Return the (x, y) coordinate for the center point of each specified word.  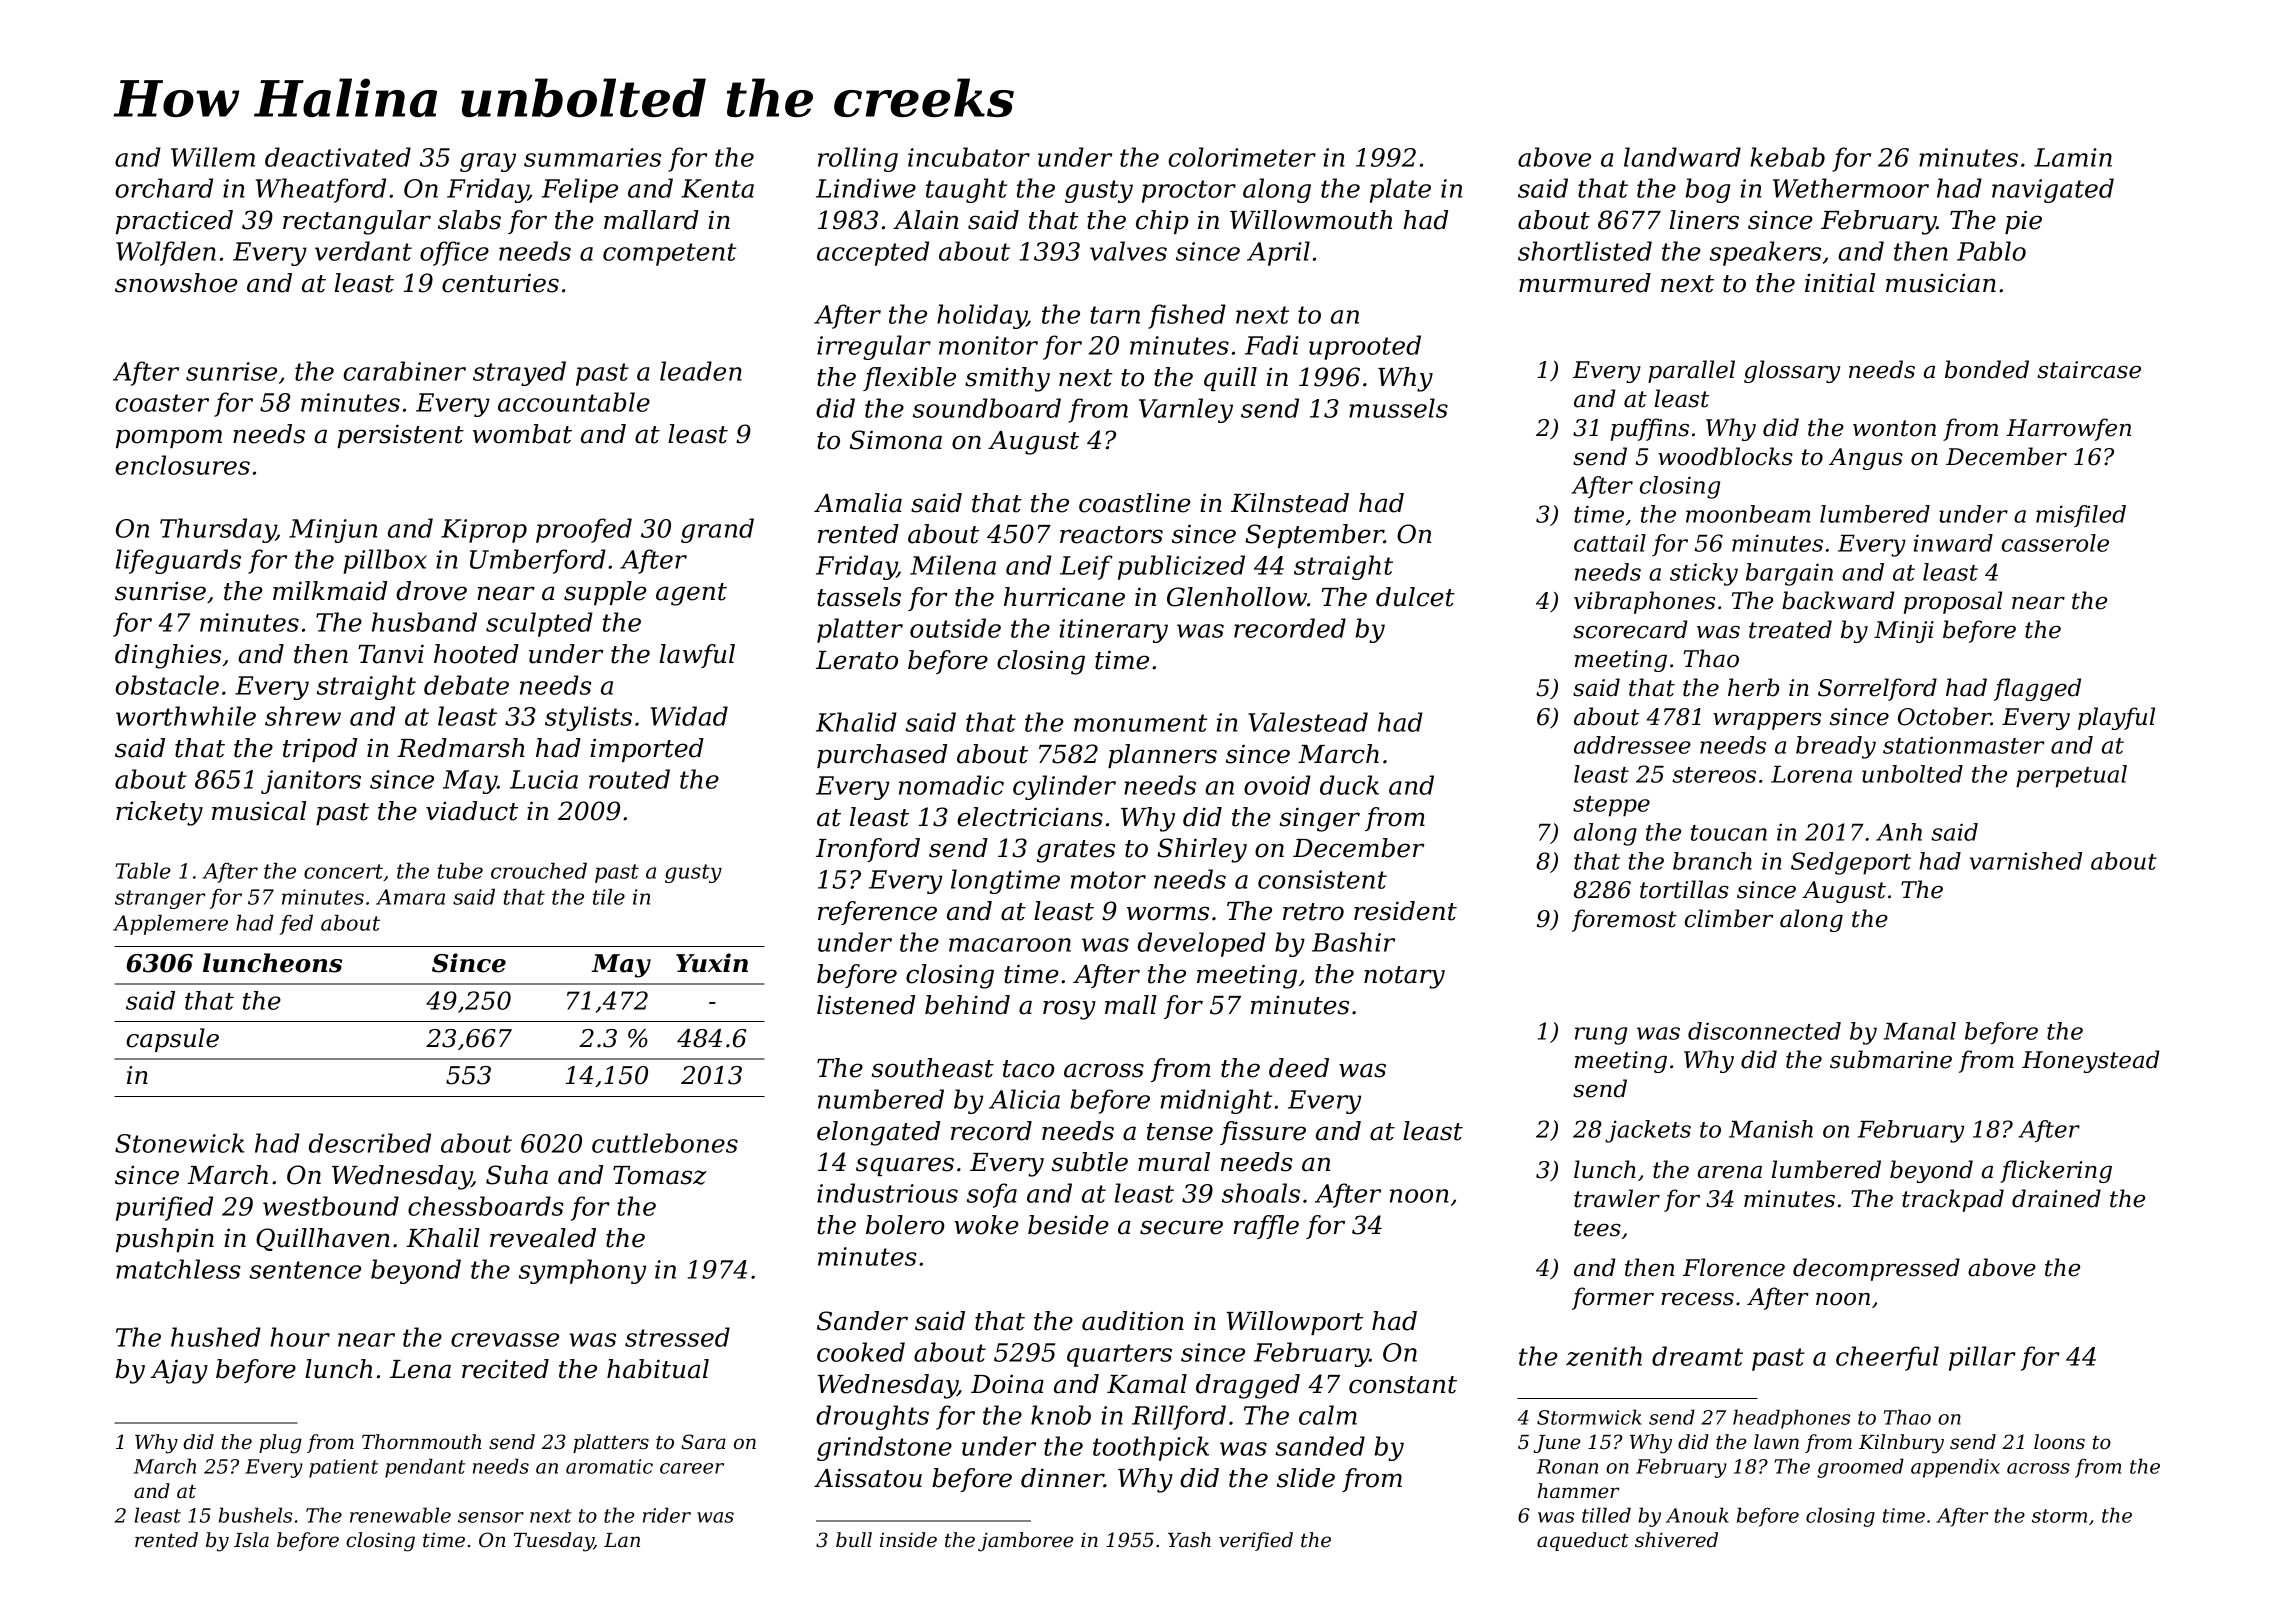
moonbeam (1748, 514)
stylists (588, 718)
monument (1140, 723)
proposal (1953, 602)
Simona (896, 440)
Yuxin (712, 963)
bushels (255, 1515)
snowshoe (176, 283)
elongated (878, 1133)
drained (2056, 1198)
